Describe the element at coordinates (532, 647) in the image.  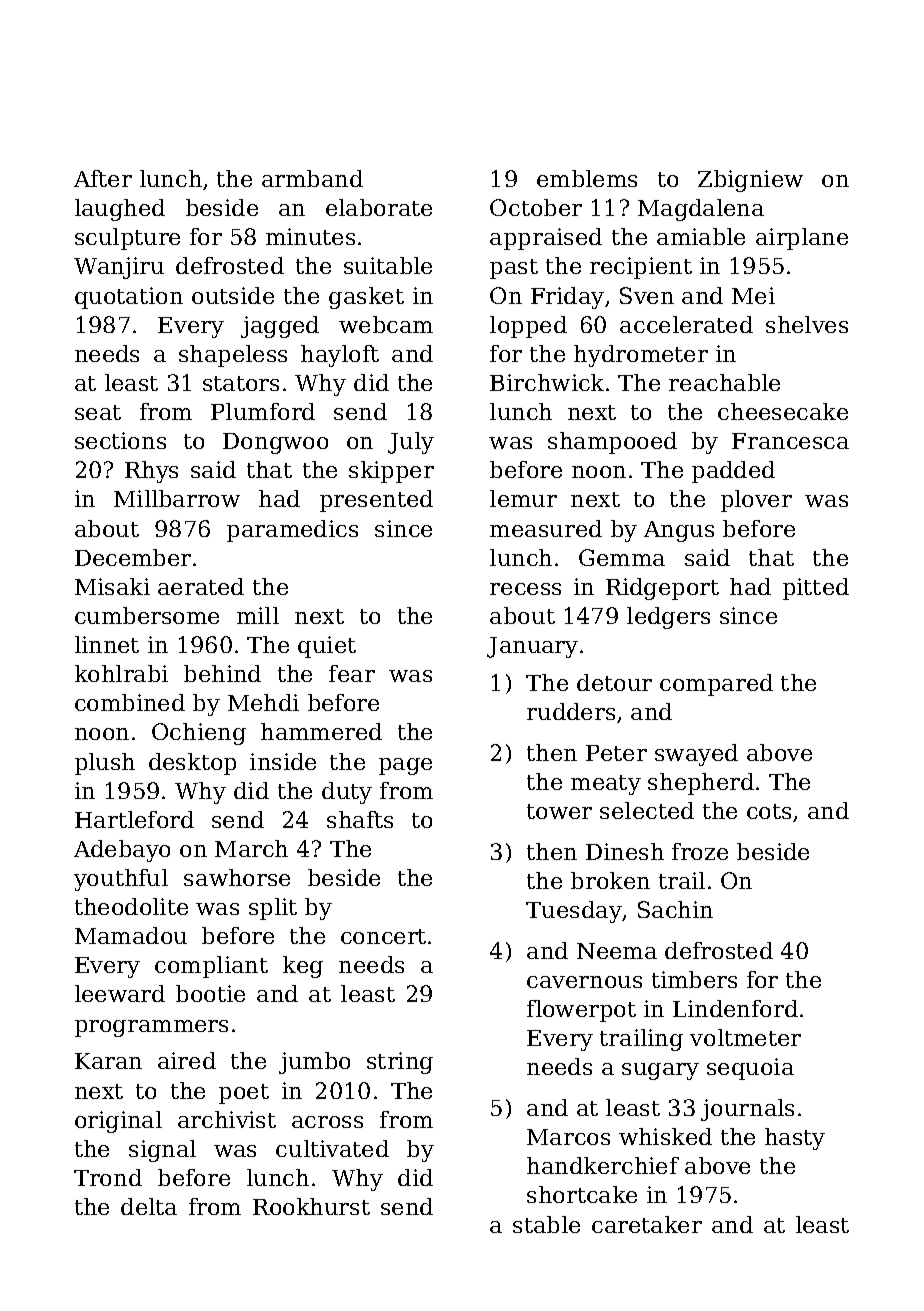
I see `January` at that location.
